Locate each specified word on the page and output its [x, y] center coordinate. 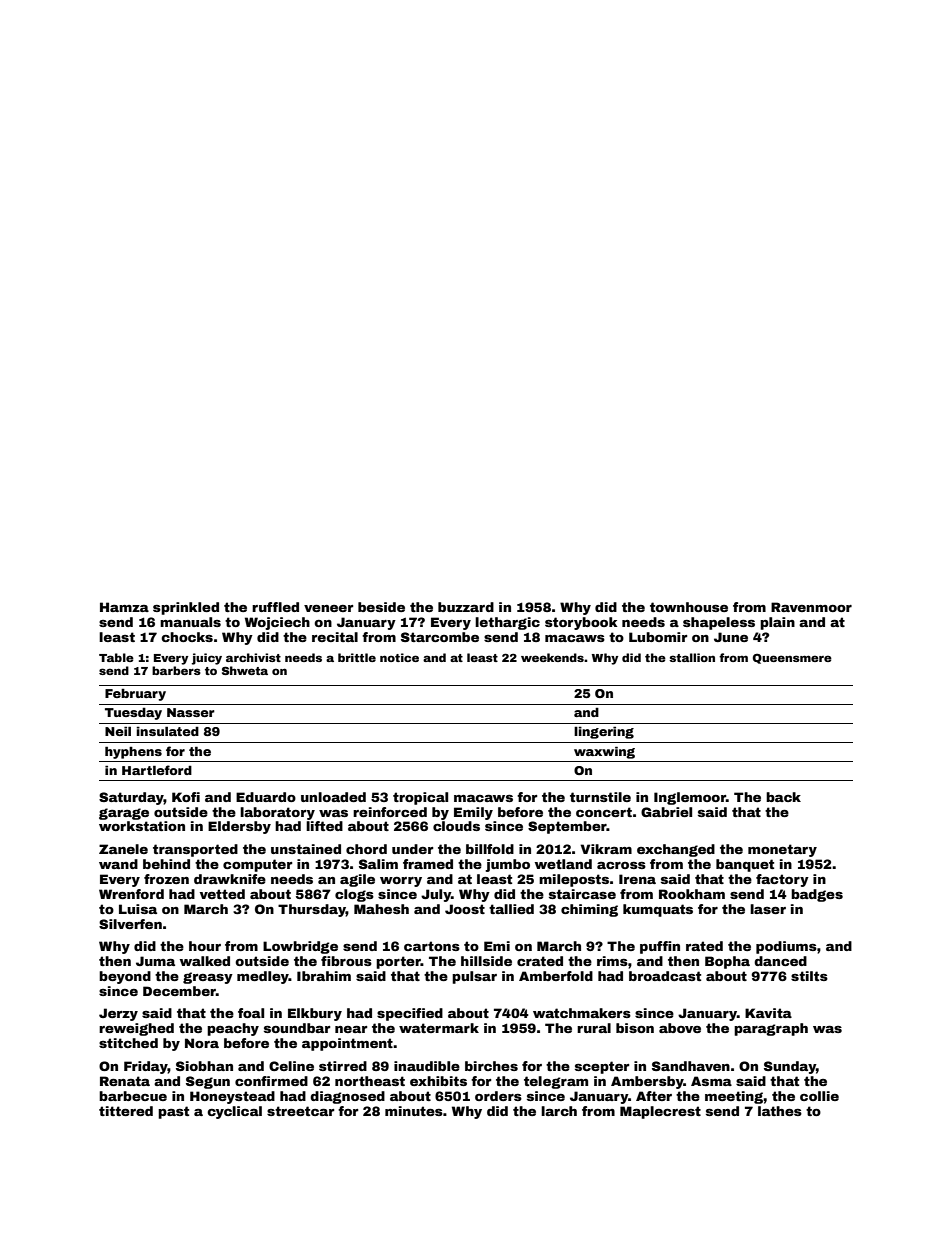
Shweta [245, 670]
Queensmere [792, 658]
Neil [118, 731]
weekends [552, 657]
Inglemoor [690, 798]
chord [366, 849]
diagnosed [347, 1097]
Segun [208, 1082]
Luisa [138, 909]
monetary [782, 850]
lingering [604, 733]
